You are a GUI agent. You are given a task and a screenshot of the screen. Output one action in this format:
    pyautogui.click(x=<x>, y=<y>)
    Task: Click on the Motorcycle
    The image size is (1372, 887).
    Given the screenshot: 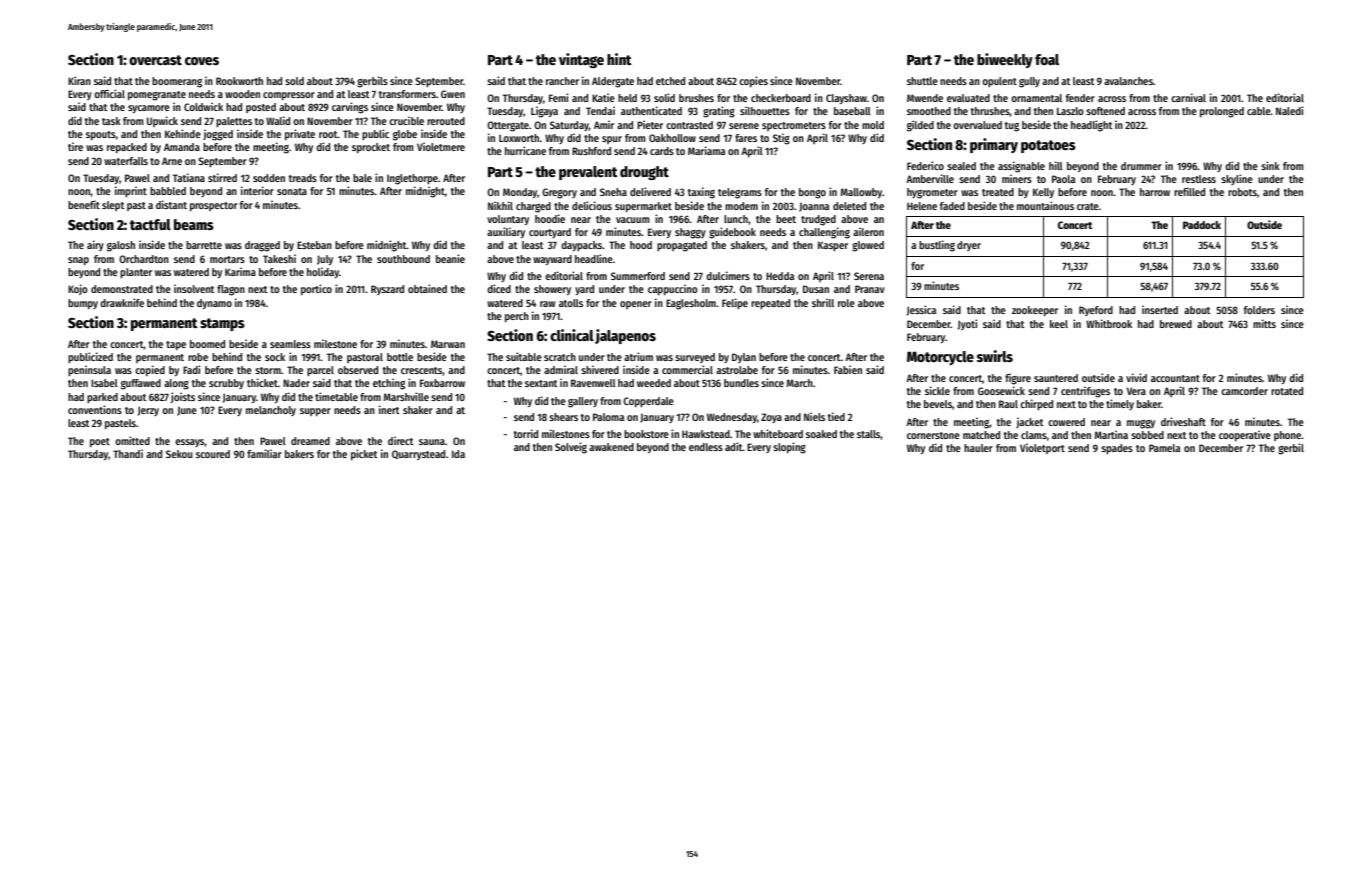 What is the action you would take?
    pyautogui.click(x=940, y=358)
